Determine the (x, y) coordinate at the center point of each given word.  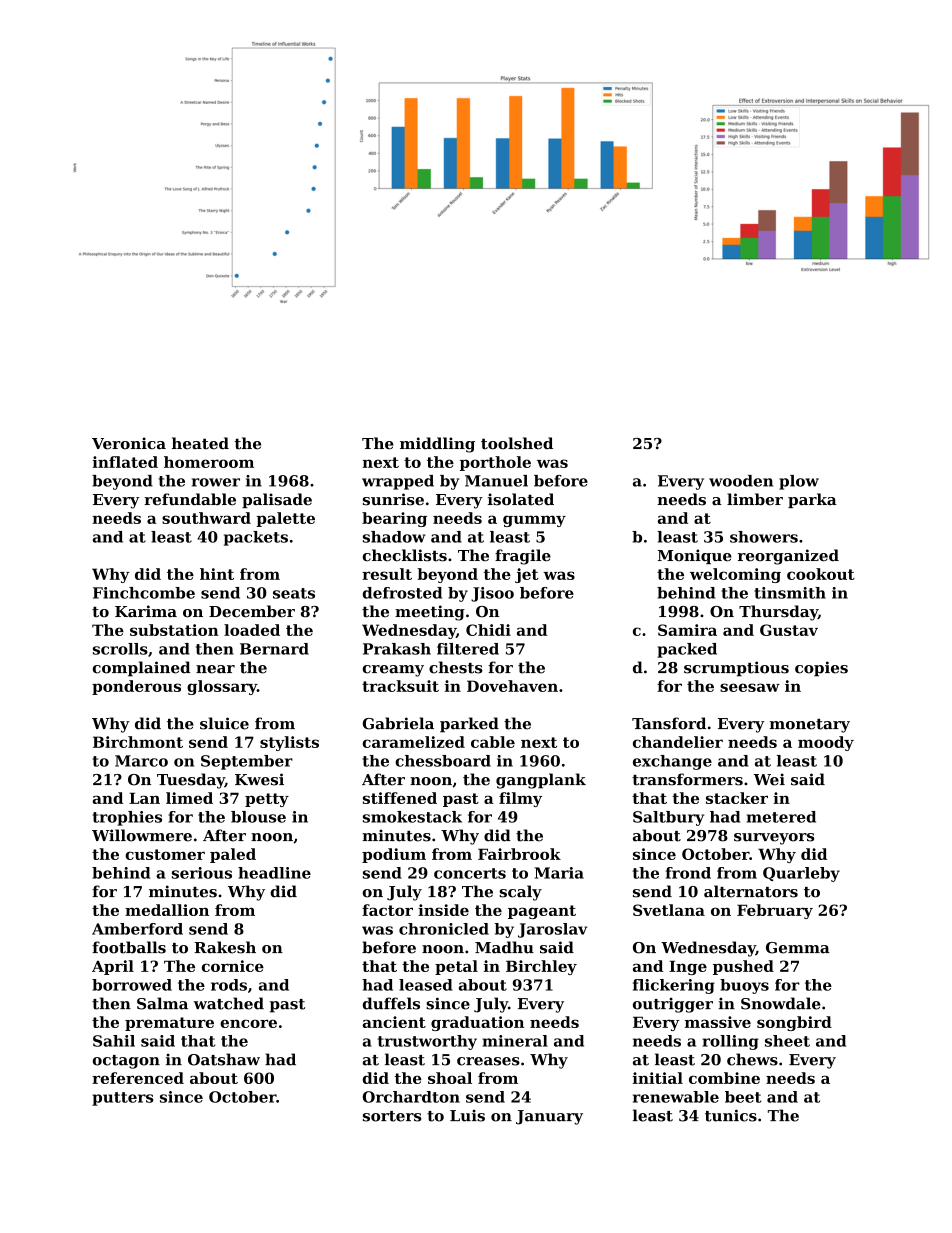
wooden (741, 481)
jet (527, 575)
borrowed (132, 985)
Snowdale (781, 1003)
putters (122, 1099)
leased (426, 985)
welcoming (735, 575)
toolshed (517, 443)
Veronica (129, 443)
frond (688, 873)
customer (165, 854)
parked (469, 725)
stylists (289, 743)
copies (821, 669)
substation (174, 630)
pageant (542, 912)
